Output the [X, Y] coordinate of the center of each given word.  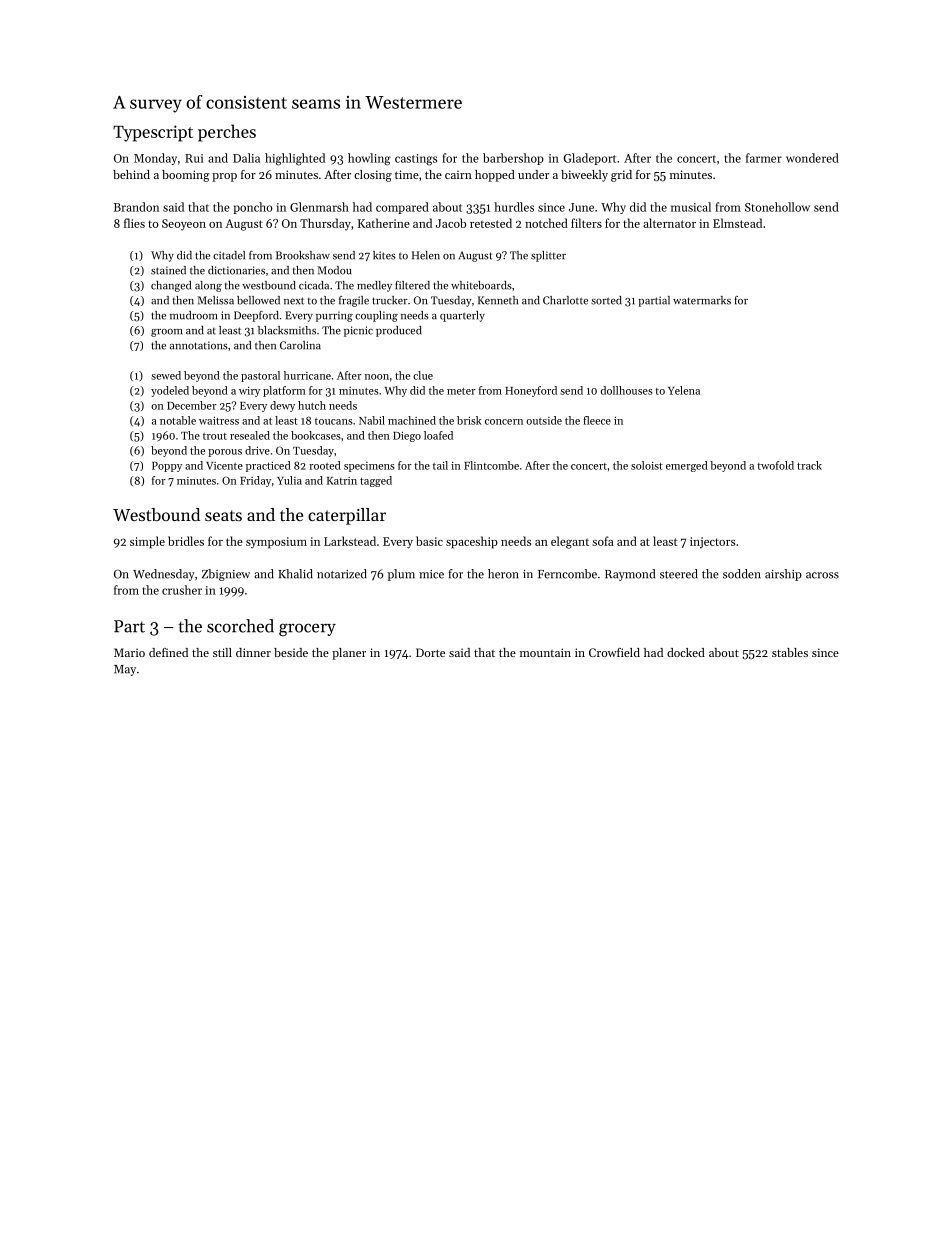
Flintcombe [491, 465]
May [125, 670]
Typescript [153, 133]
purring [334, 316]
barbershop [513, 159]
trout [215, 436]
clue [423, 375]
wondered [812, 158]
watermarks [702, 300]
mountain [545, 652]
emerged [687, 466]
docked [686, 652]
